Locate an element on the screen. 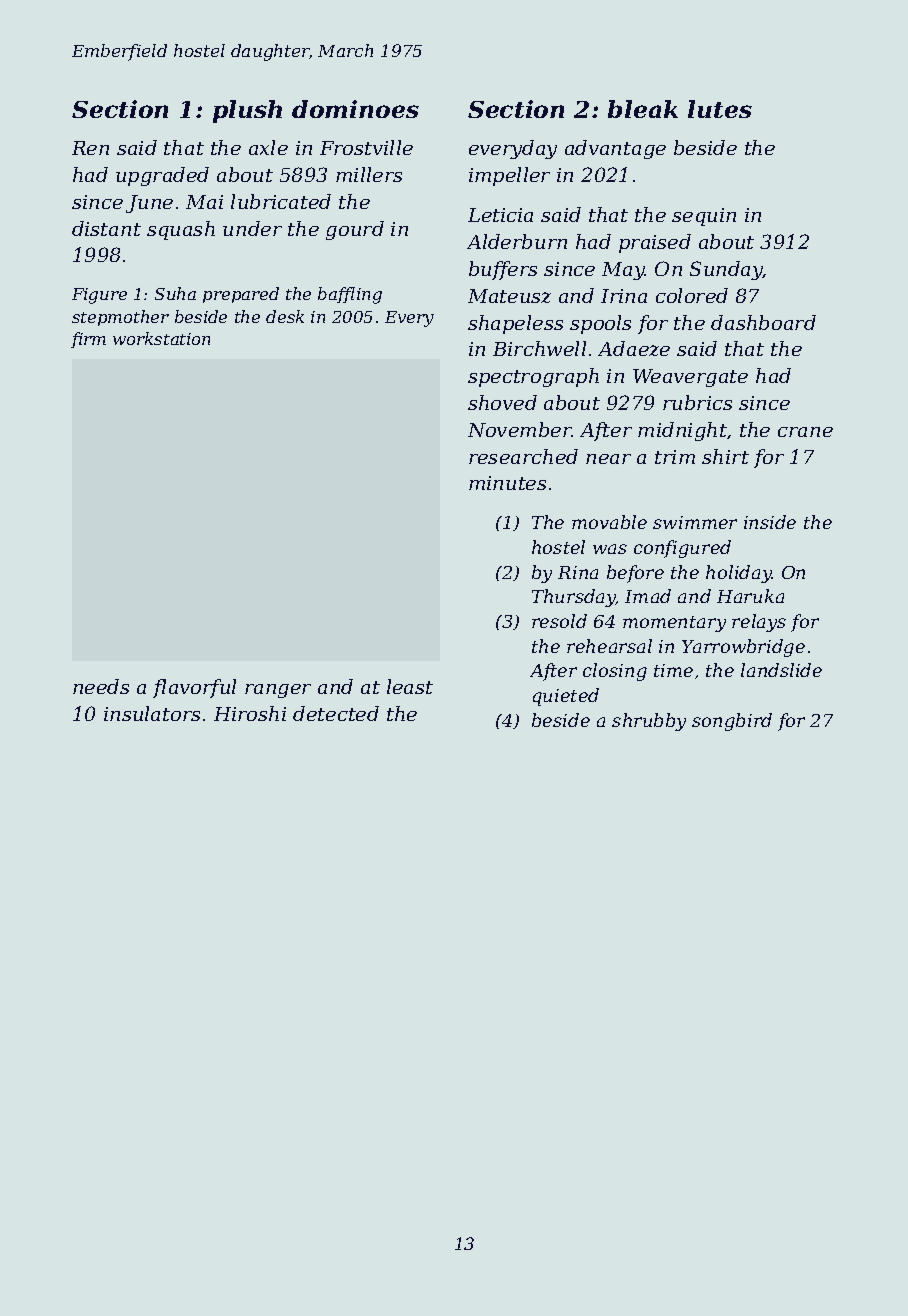 This screenshot has width=908, height=1316. needs is located at coordinates (101, 686).
